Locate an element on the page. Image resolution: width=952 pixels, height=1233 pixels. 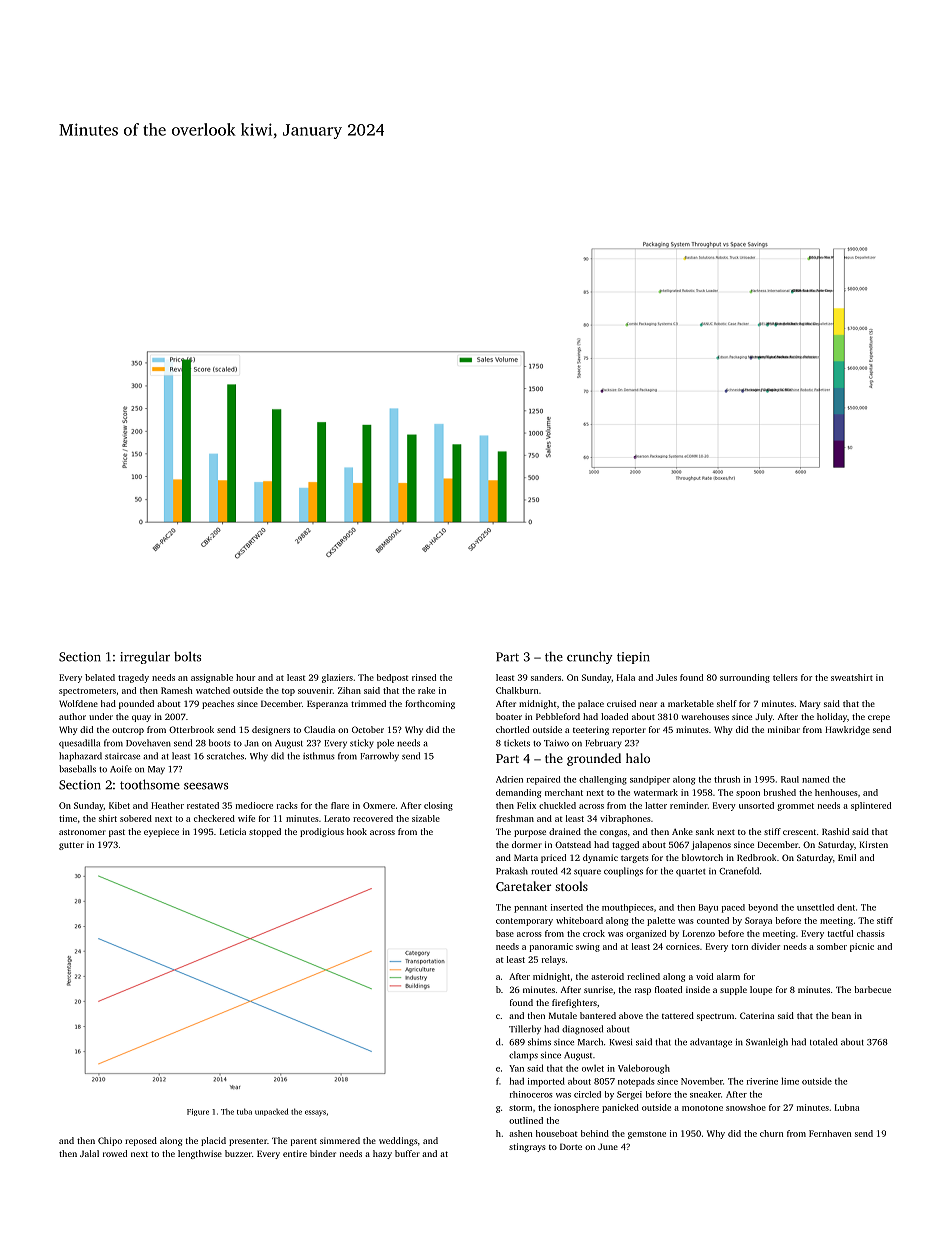
bean is located at coordinates (841, 1015).
